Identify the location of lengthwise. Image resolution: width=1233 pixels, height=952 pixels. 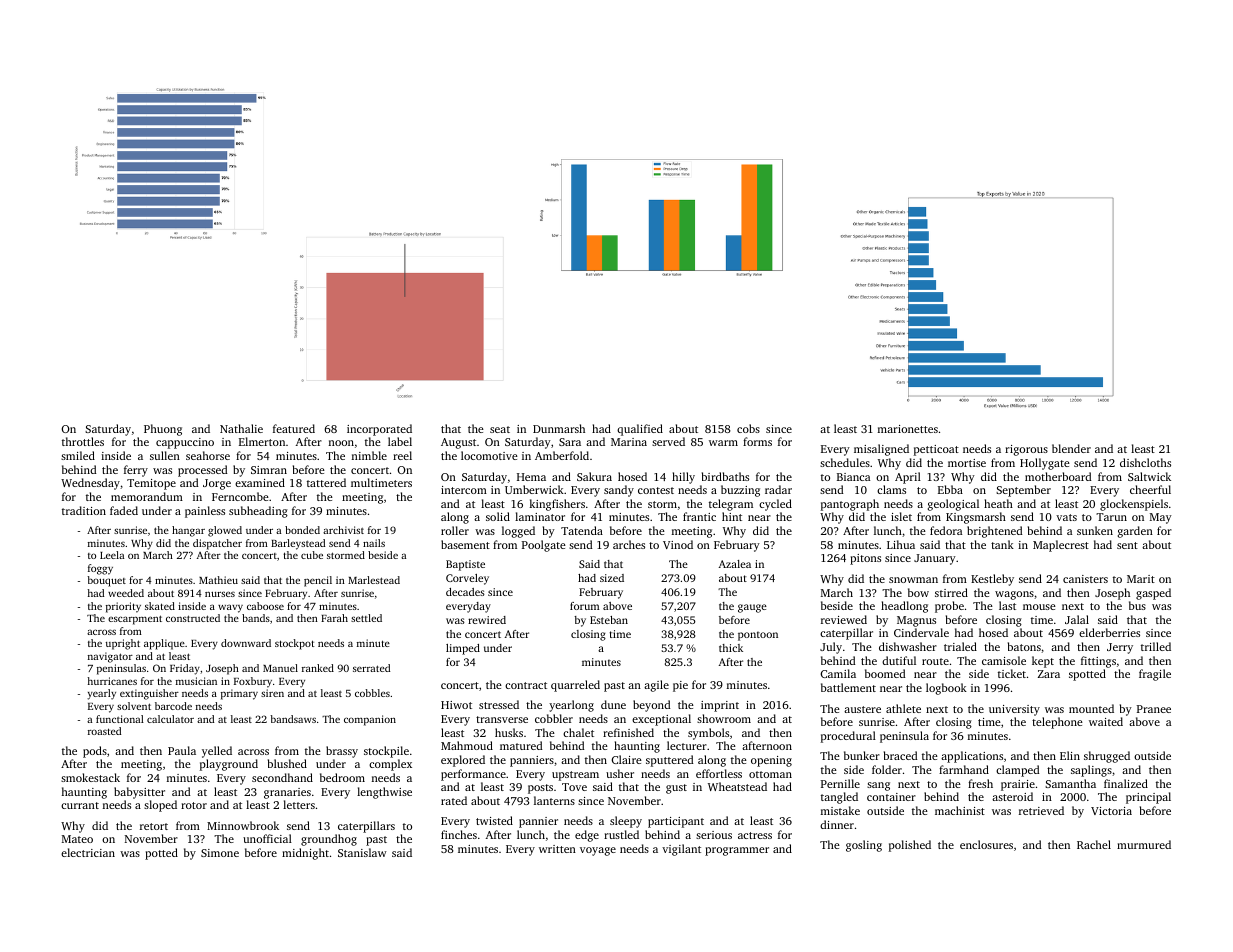
(384, 793).
